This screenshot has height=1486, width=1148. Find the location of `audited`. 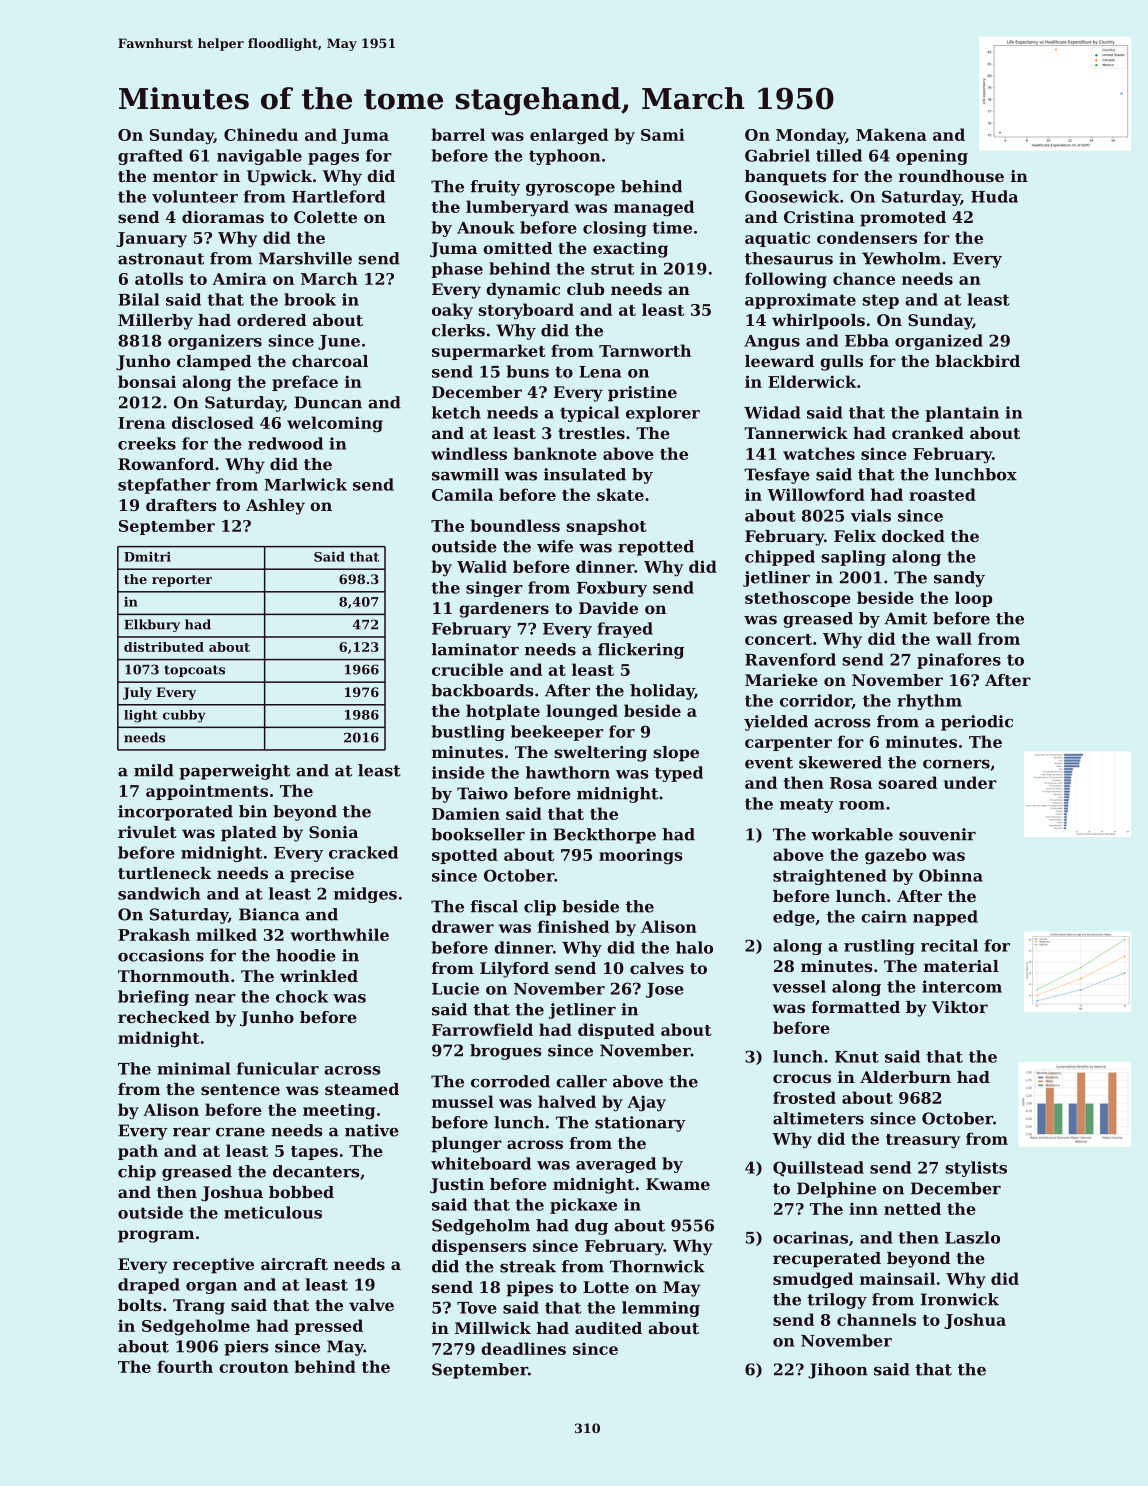

audited is located at coordinates (608, 1328).
